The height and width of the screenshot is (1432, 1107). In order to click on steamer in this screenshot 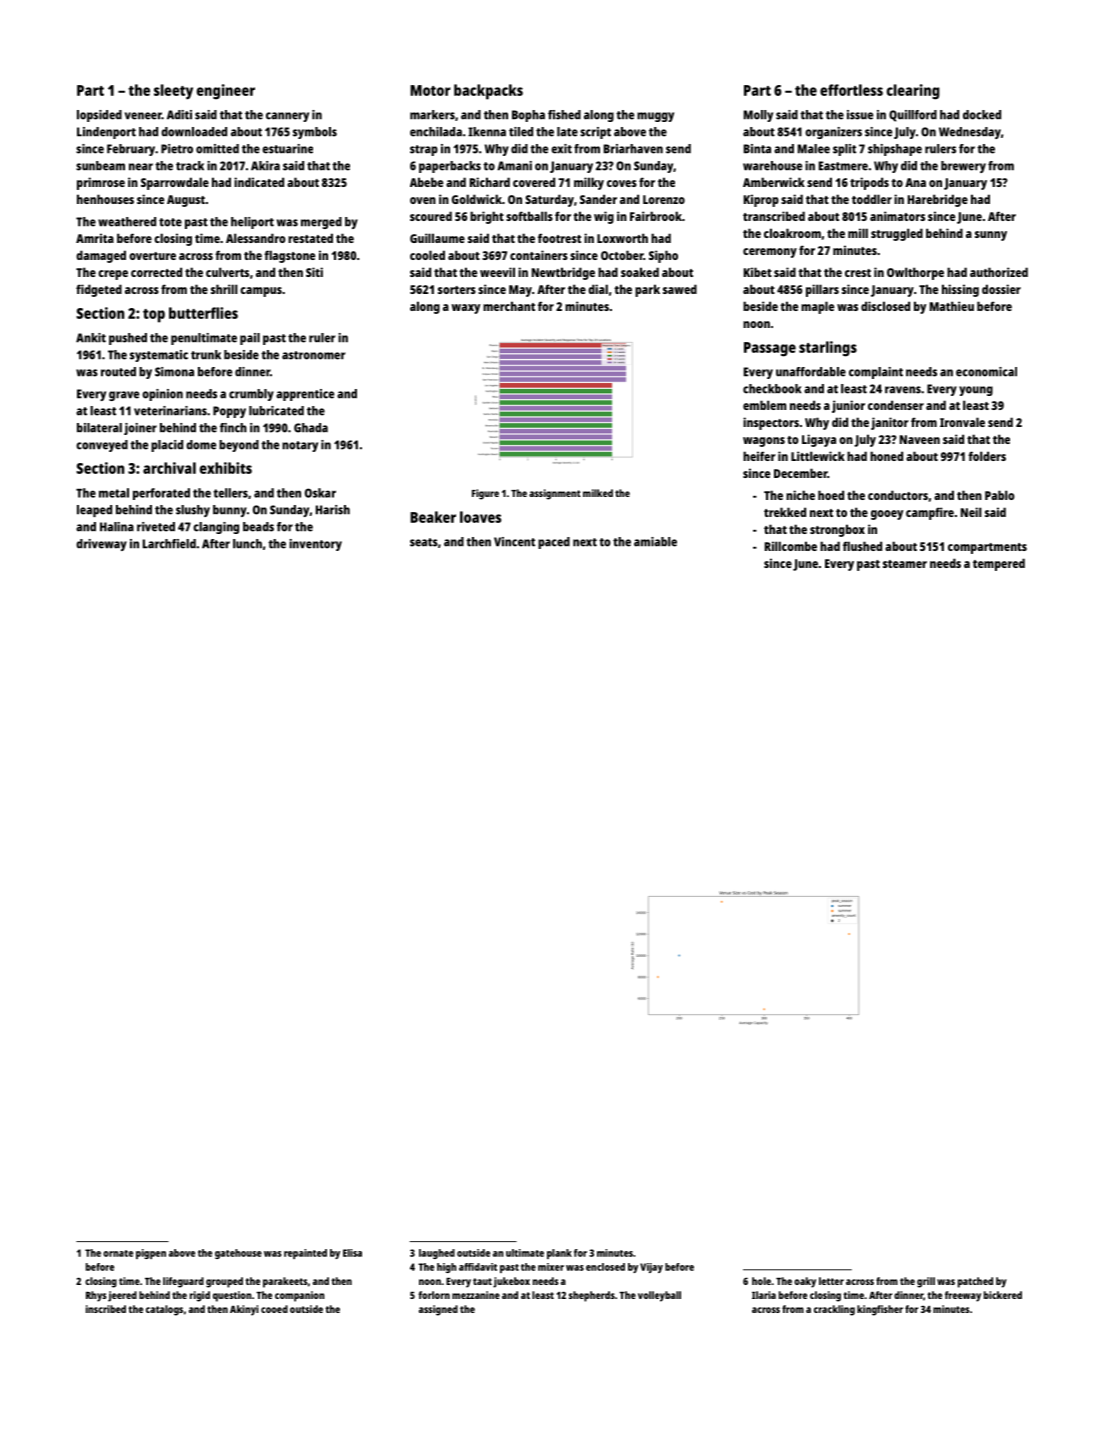, I will do `click(905, 564)`.
